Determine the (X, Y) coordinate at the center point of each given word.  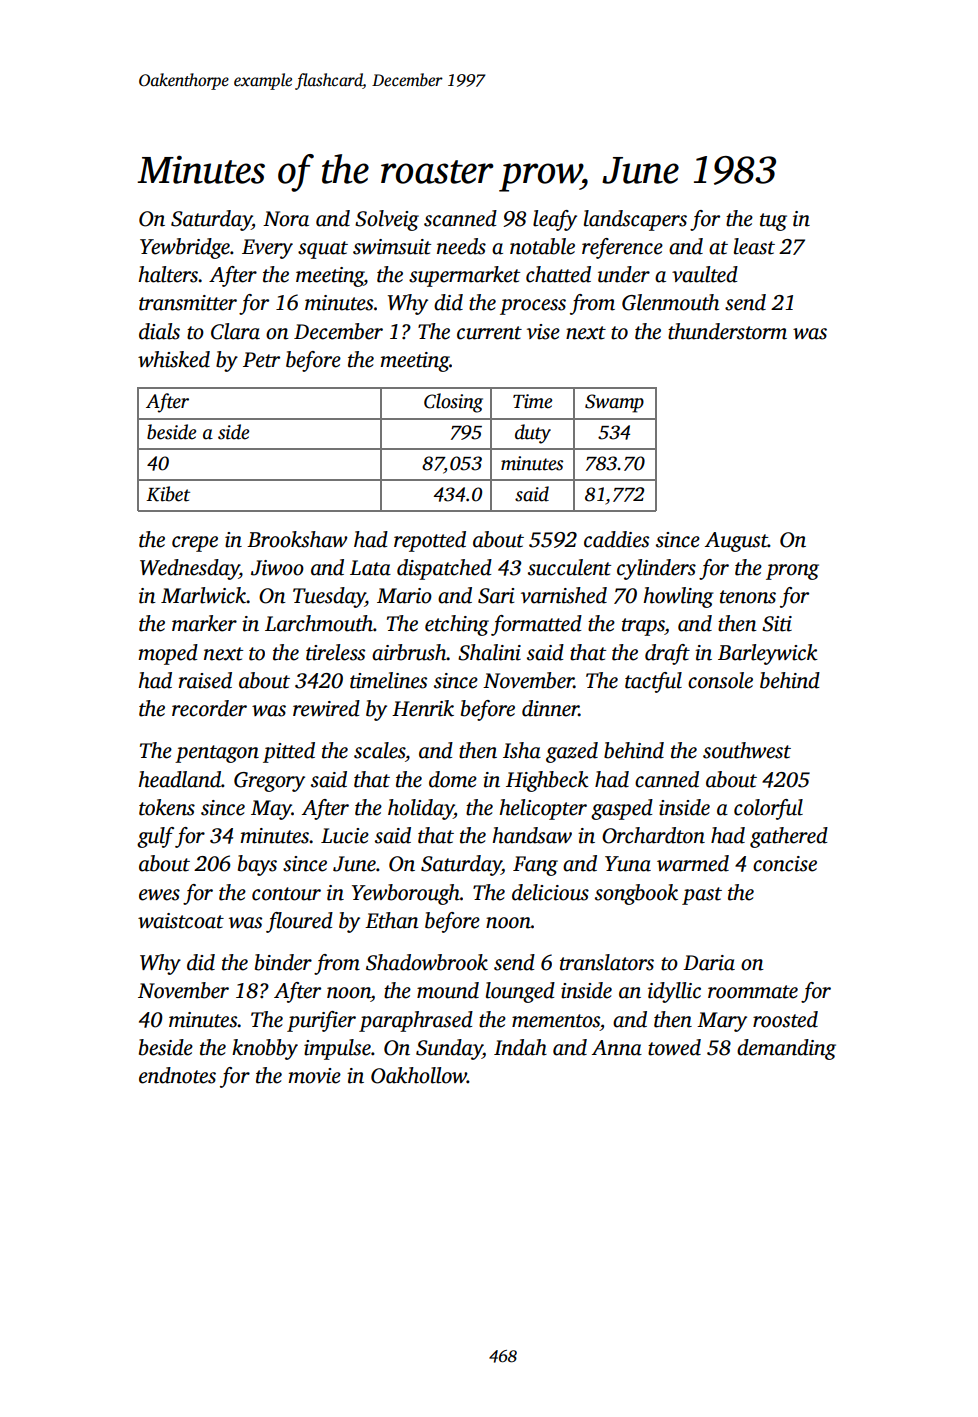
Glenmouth (670, 302)
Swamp (614, 403)
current (489, 333)
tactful (653, 682)
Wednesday (189, 569)
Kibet (168, 494)
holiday (421, 809)
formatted (536, 625)
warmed (693, 863)
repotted (430, 541)
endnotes (177, 1075)
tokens (167, 807)
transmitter (188, 303)
